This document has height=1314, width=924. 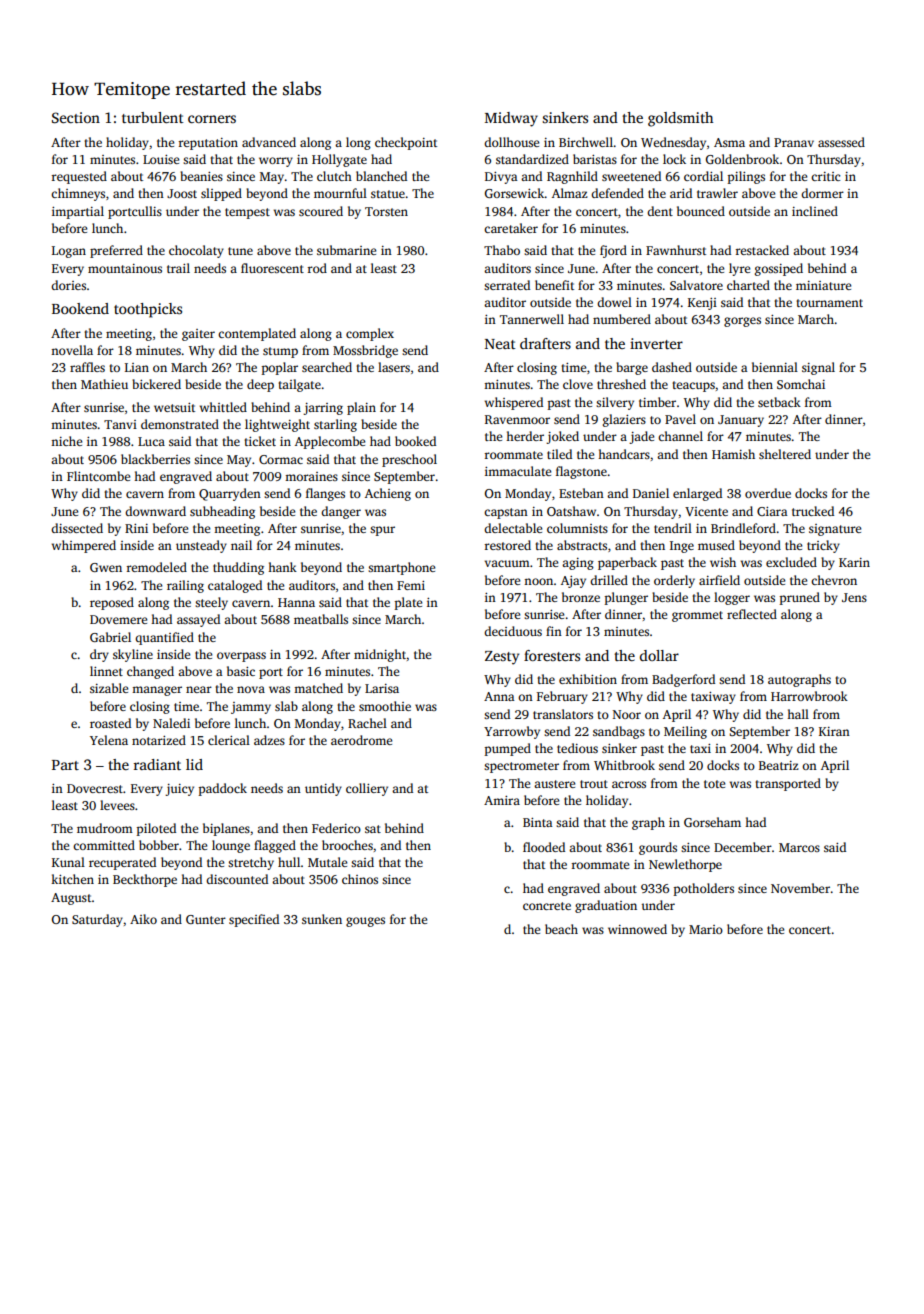 What do you see at coordinates (282, 567) in the document?
I see `hank` at bounding box center [282, 567].
